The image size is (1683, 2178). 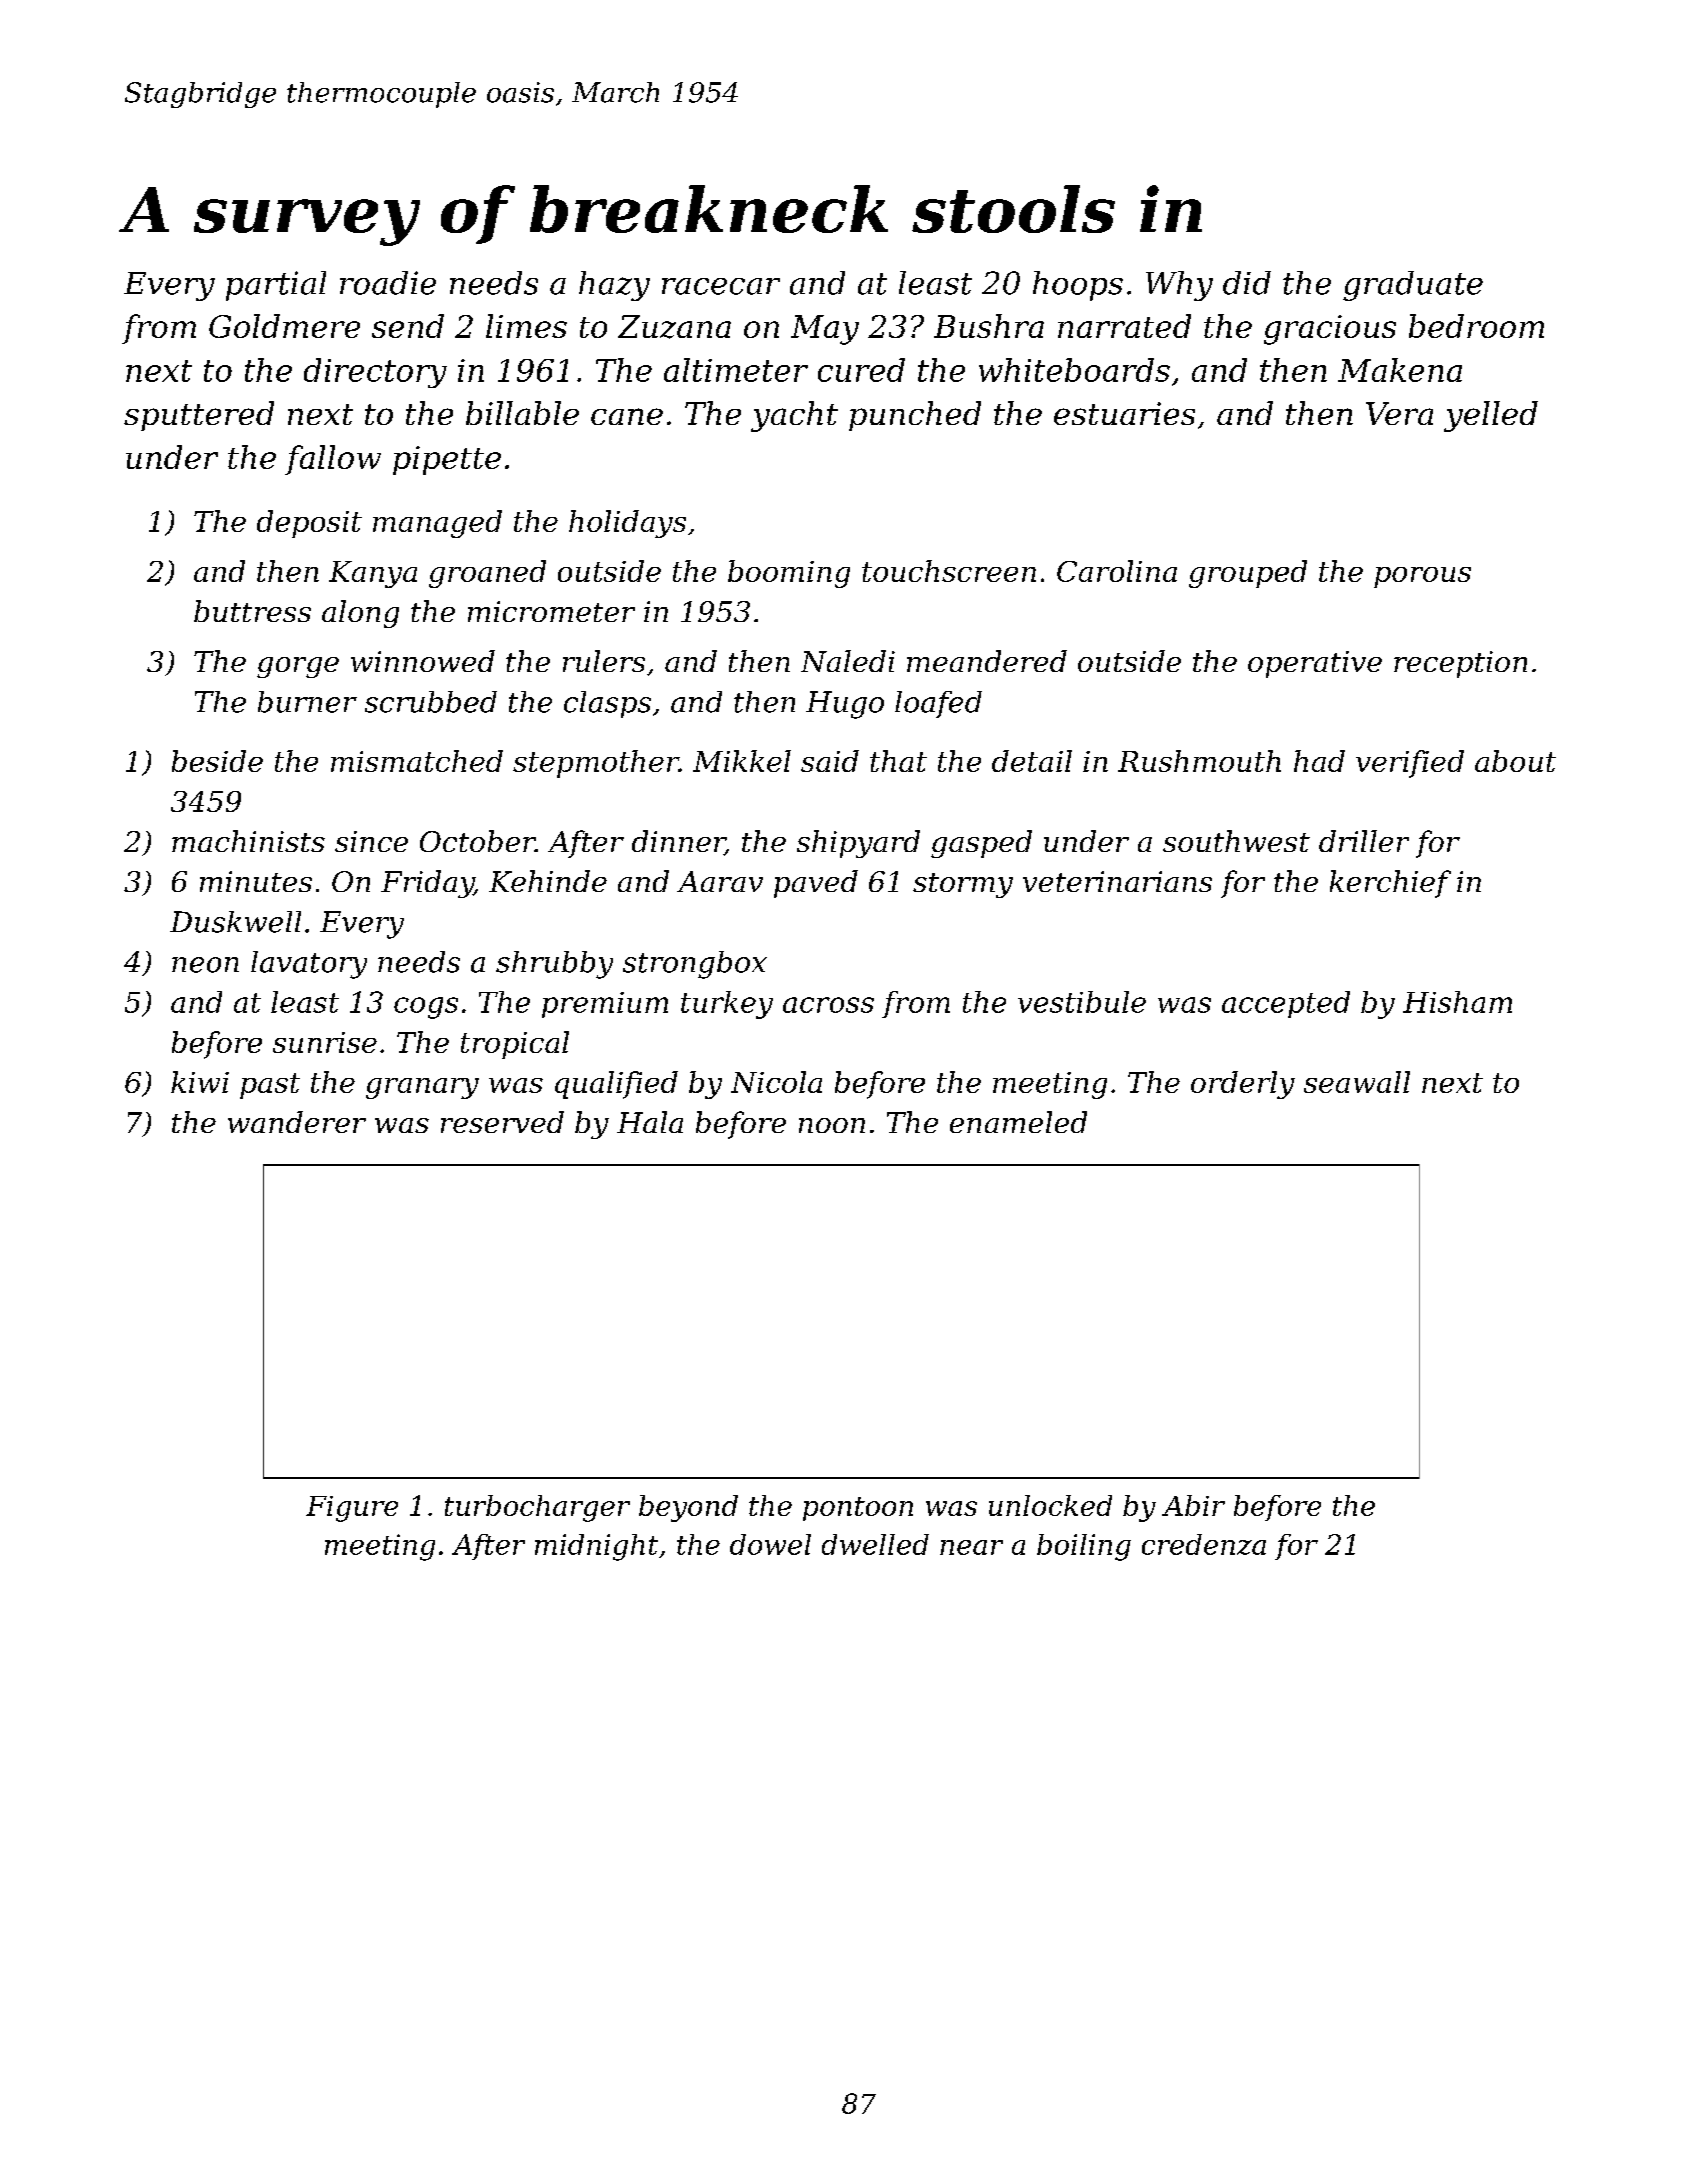 I want to click on minutes, so click(x=256, y=881).
